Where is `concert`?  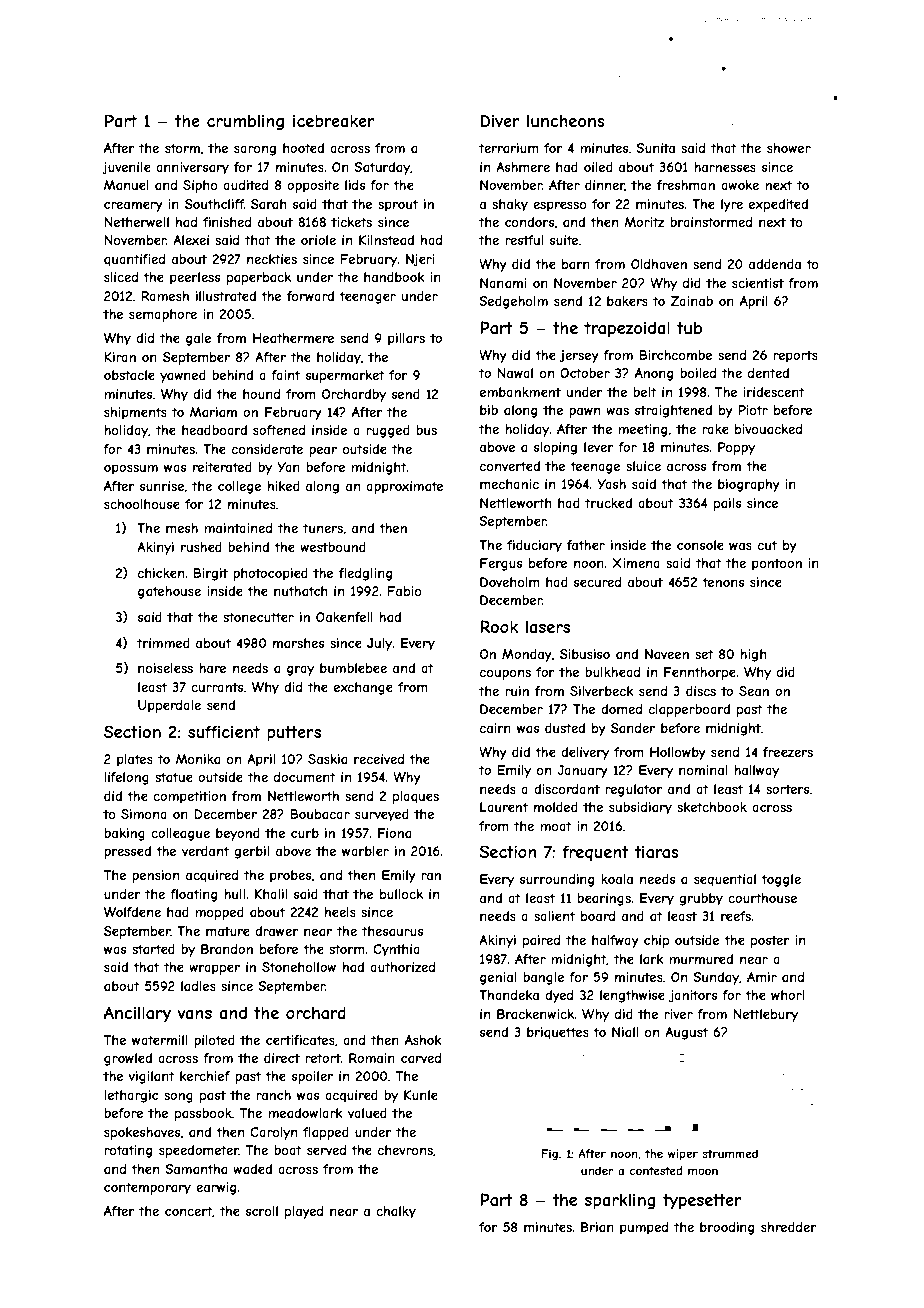 concert is located at coordinates (189, 1211).
